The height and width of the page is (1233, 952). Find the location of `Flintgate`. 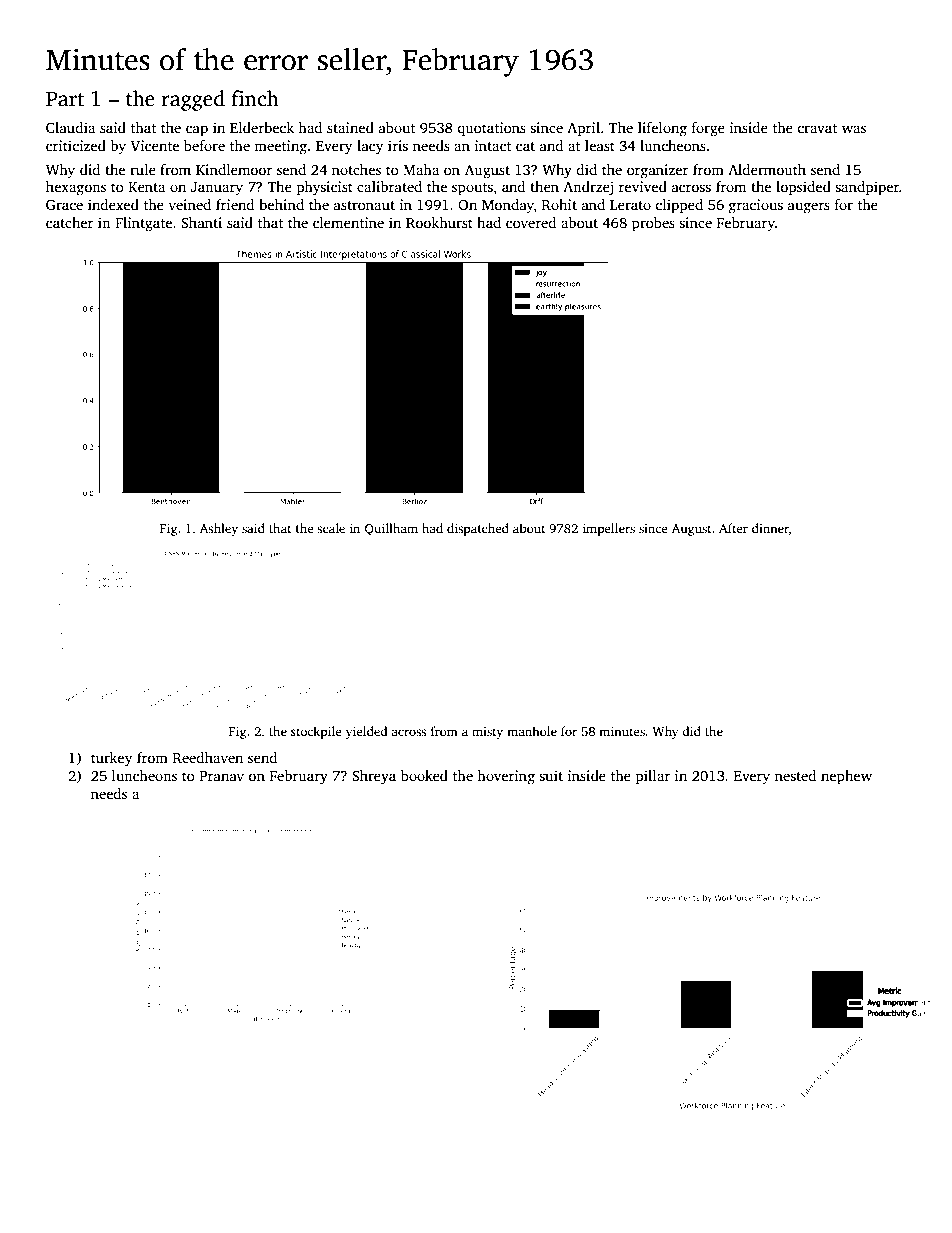

Flintgate is located at coordinates (143, 224).
